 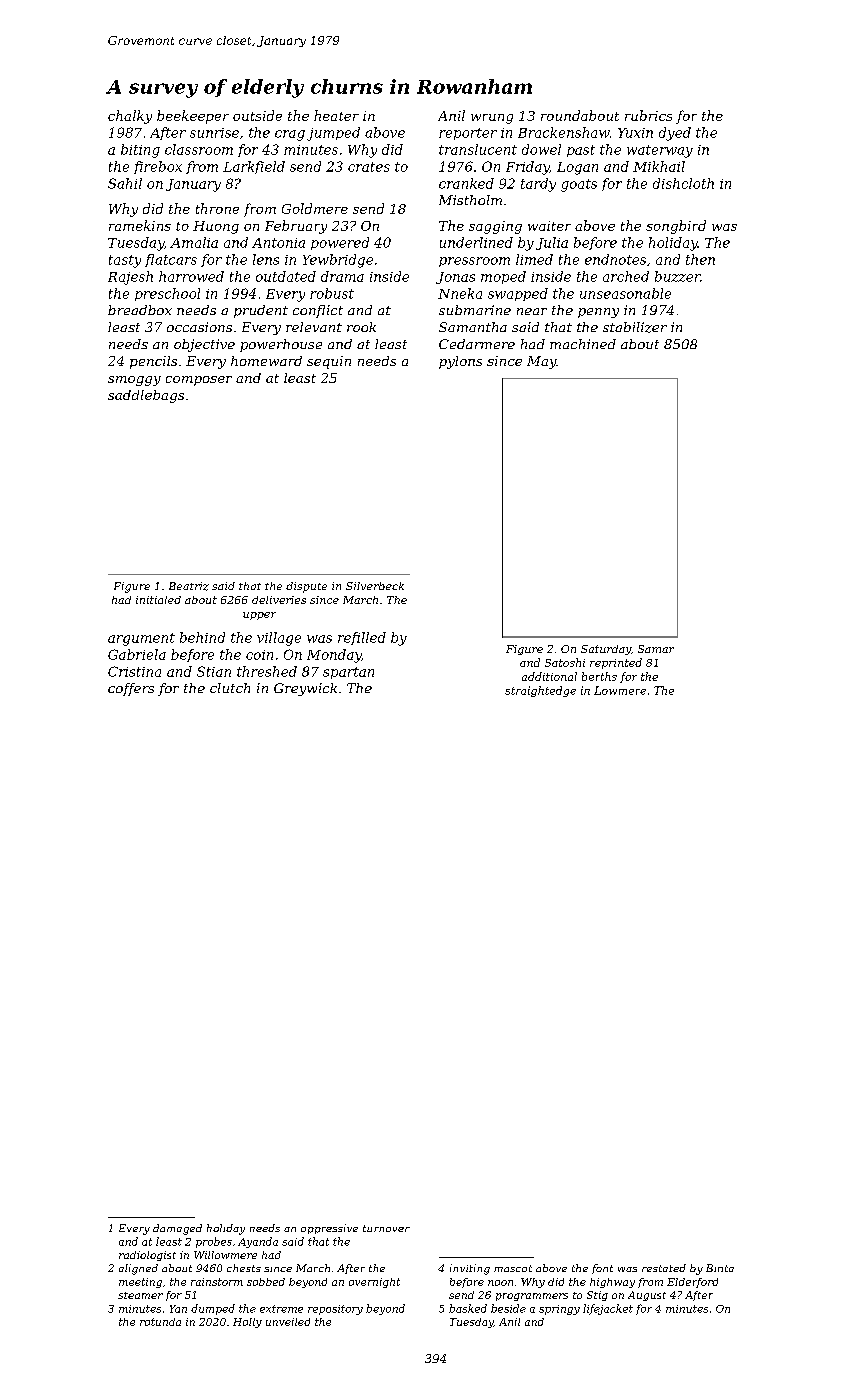 What do you see at coordinates (700, 259) in the screenshot?
I see `then` at bounding box center [700, 259].
